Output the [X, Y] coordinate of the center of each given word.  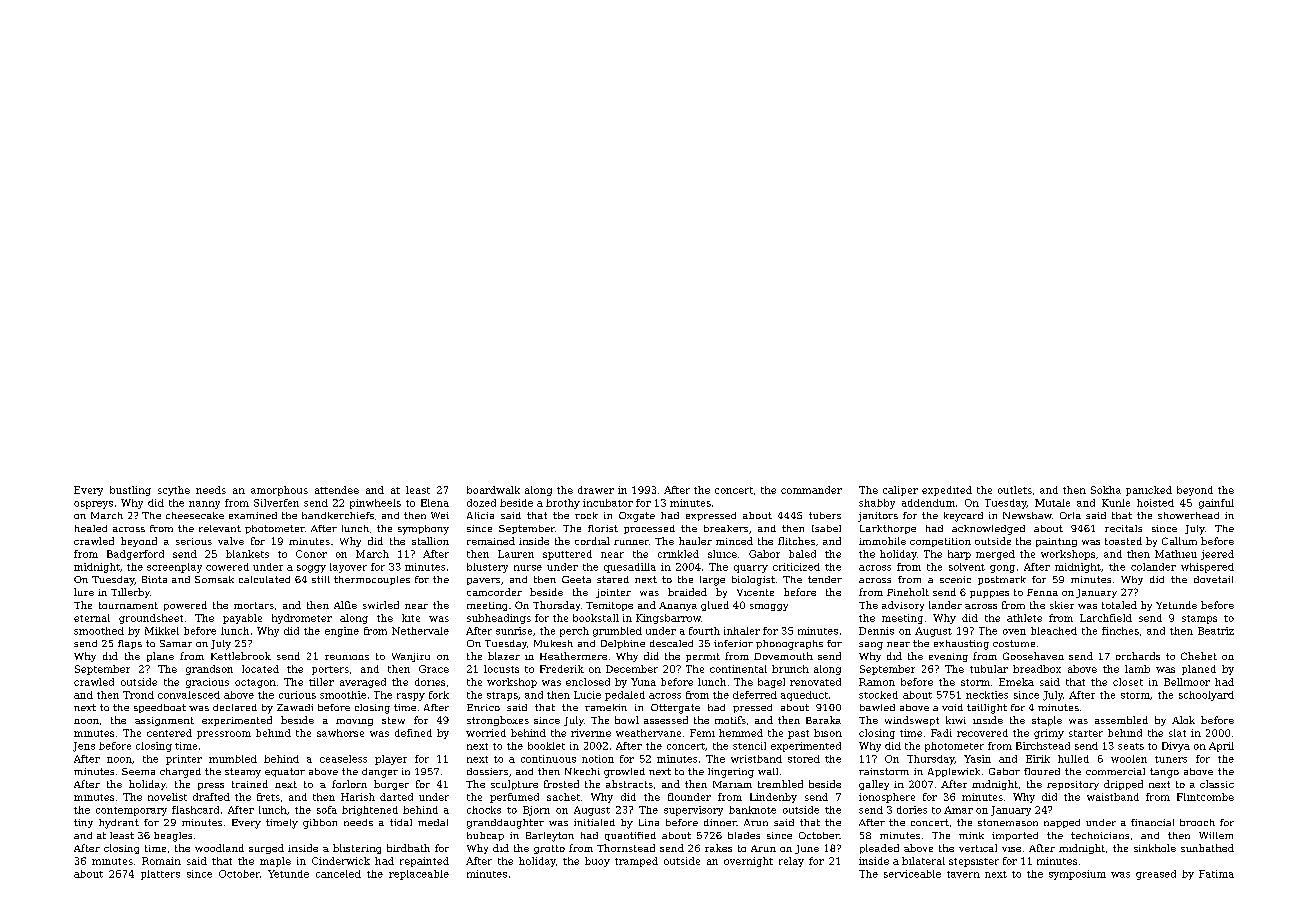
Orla [1070, 515]
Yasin [977, 759]
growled [624, 773]
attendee [337, 490]
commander [811, 490]
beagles [173, 837]
